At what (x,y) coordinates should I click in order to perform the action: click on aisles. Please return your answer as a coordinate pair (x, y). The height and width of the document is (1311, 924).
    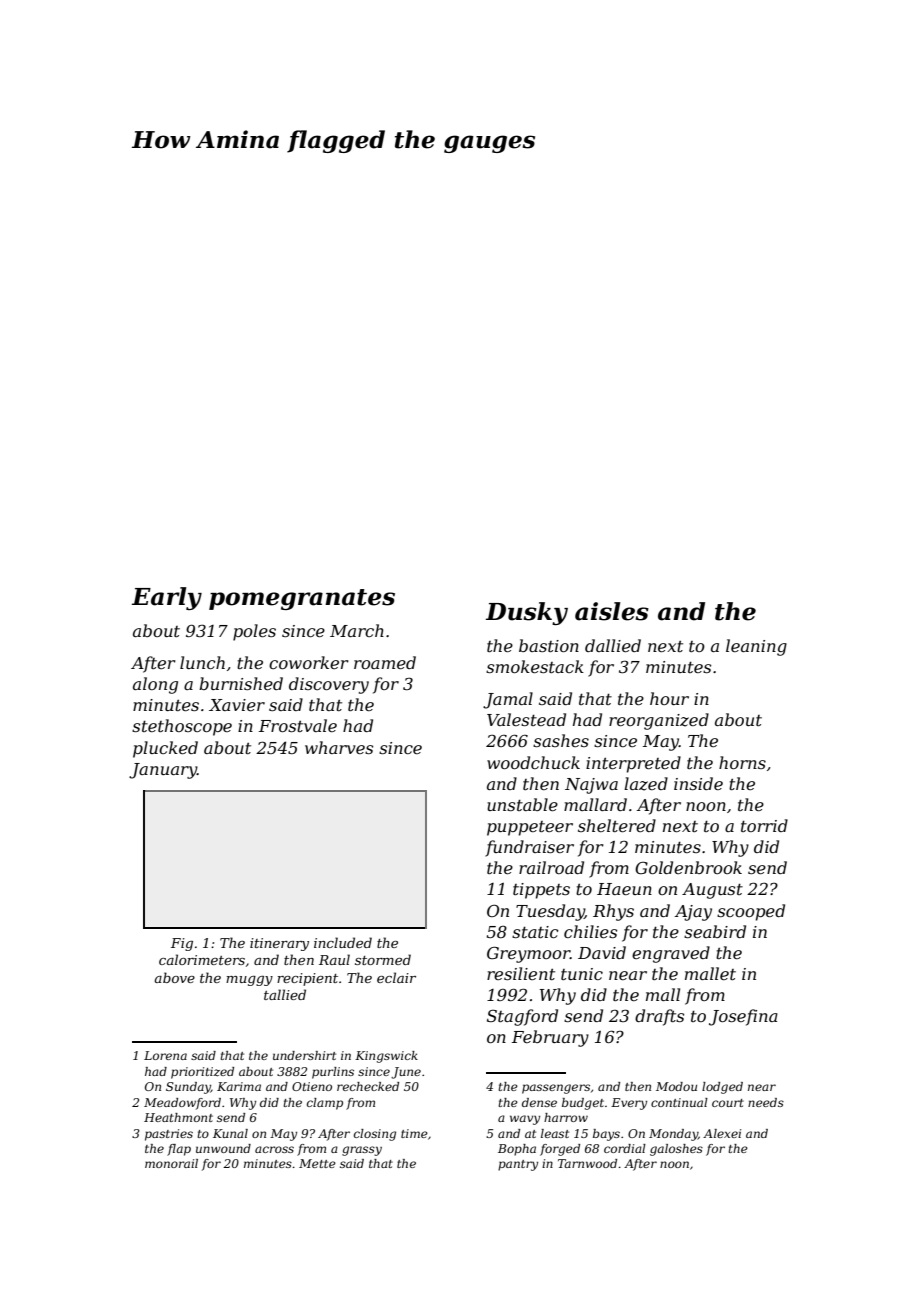
    Looking at the image, I should click on (612, 611).
